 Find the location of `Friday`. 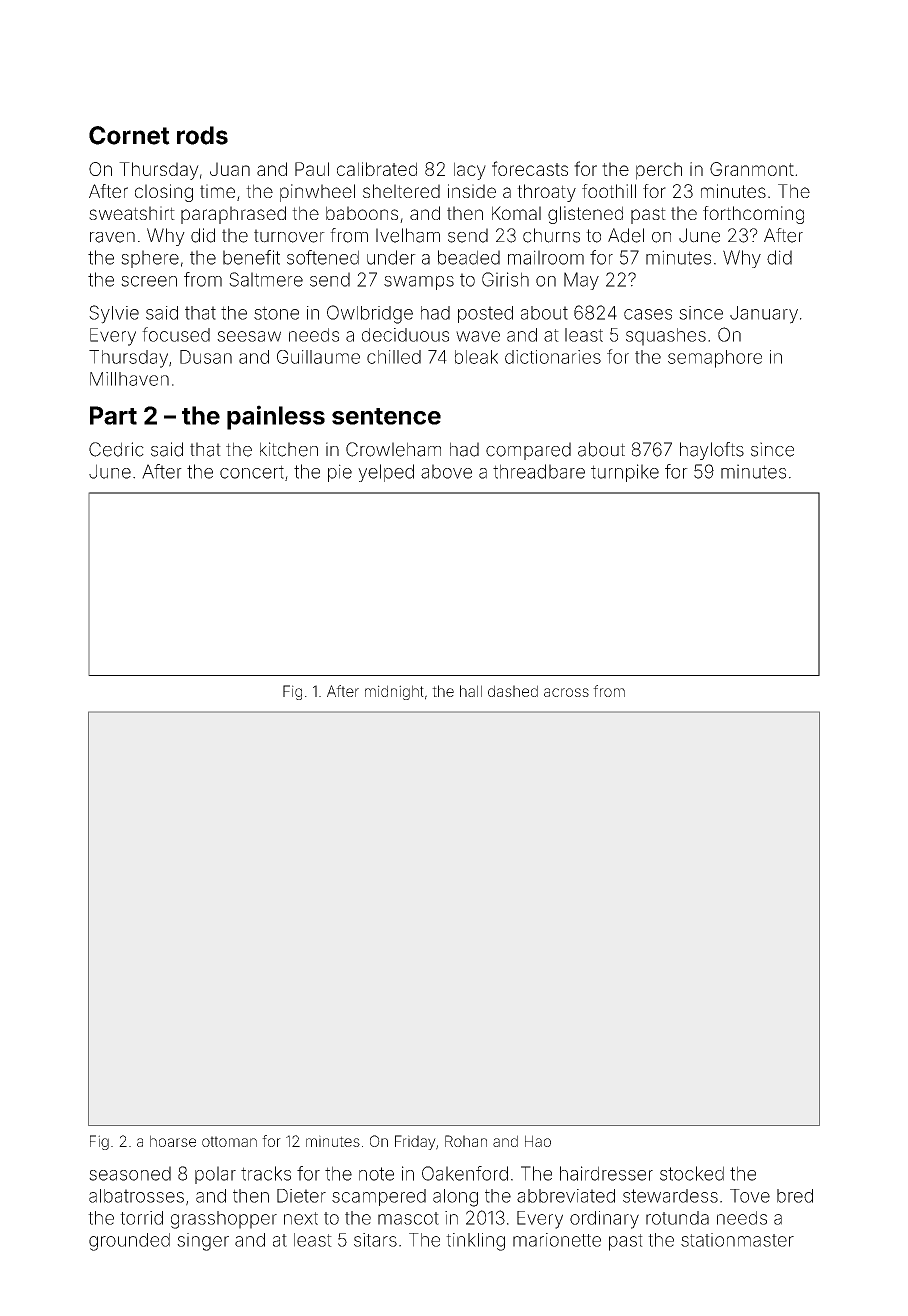

Friday is located at coordinates (415, 1142).
